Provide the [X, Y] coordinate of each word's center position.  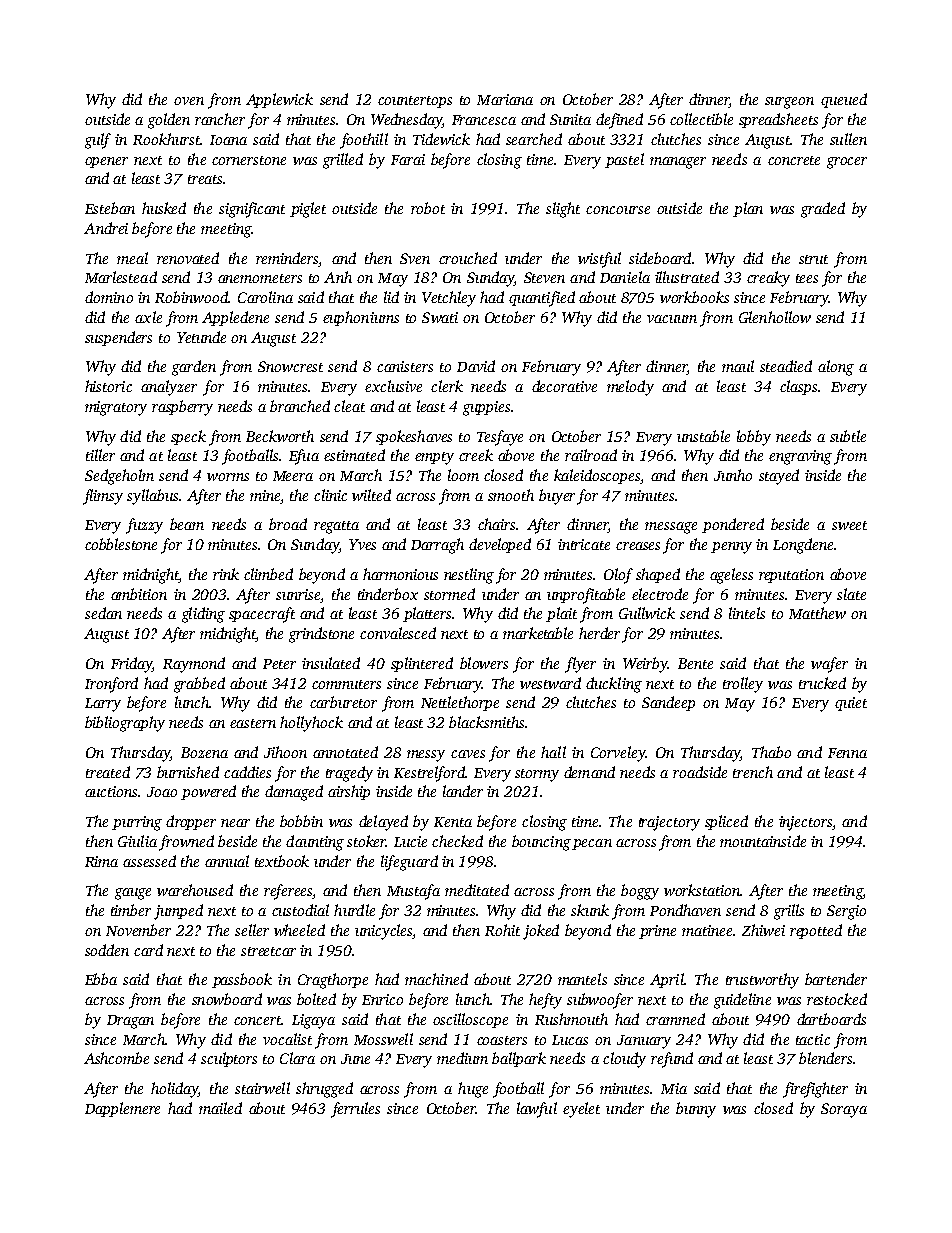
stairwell [262, 1088]
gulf [98, 141]
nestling [469, 576]
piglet [308, 210]
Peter [279, 664]
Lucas [570, 1040]
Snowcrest [290, 366]
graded [823, 210]
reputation [791, 576]
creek [476, 455]
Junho [733, 475]
